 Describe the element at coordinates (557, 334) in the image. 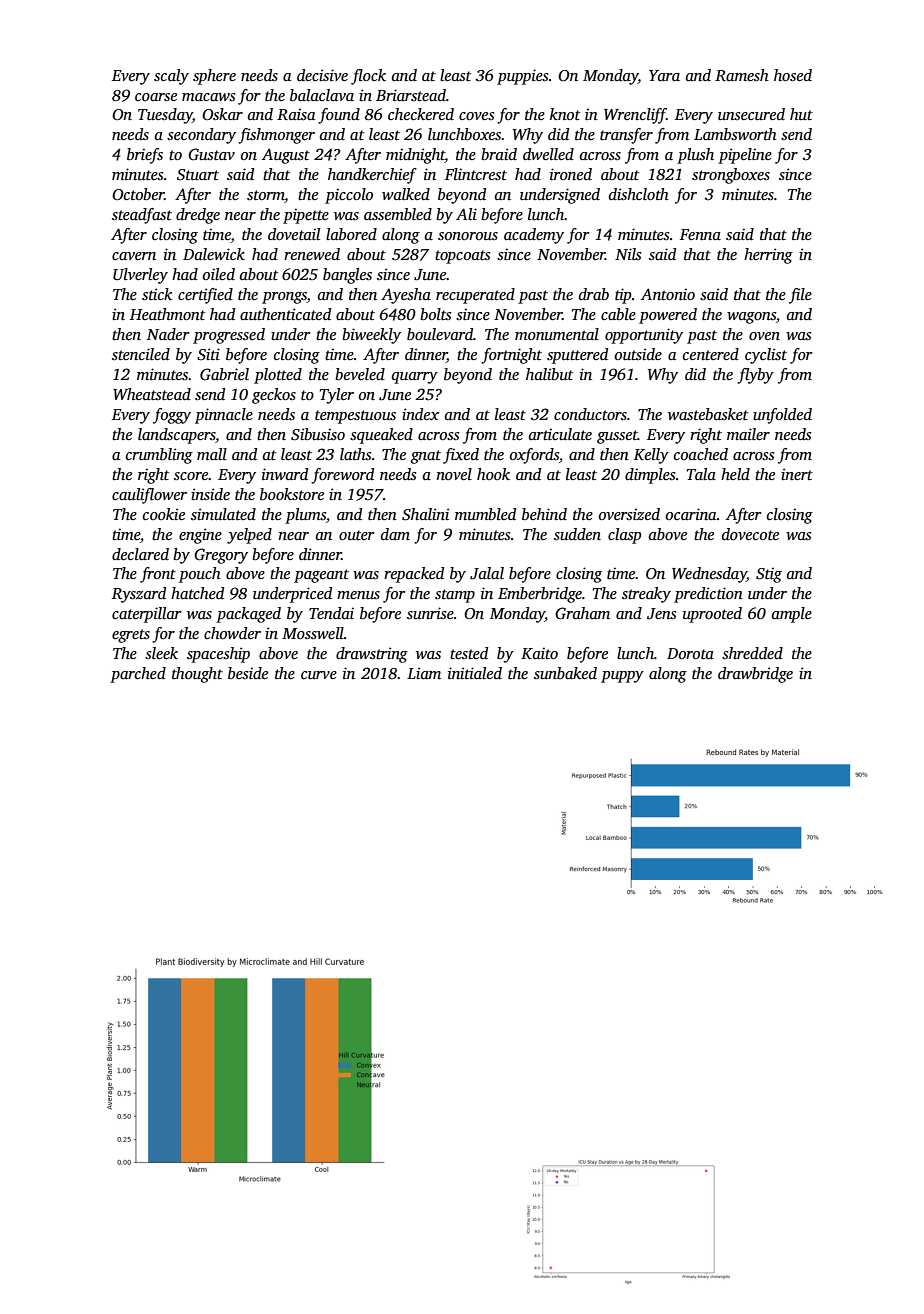

I see `monumental` at that location.
